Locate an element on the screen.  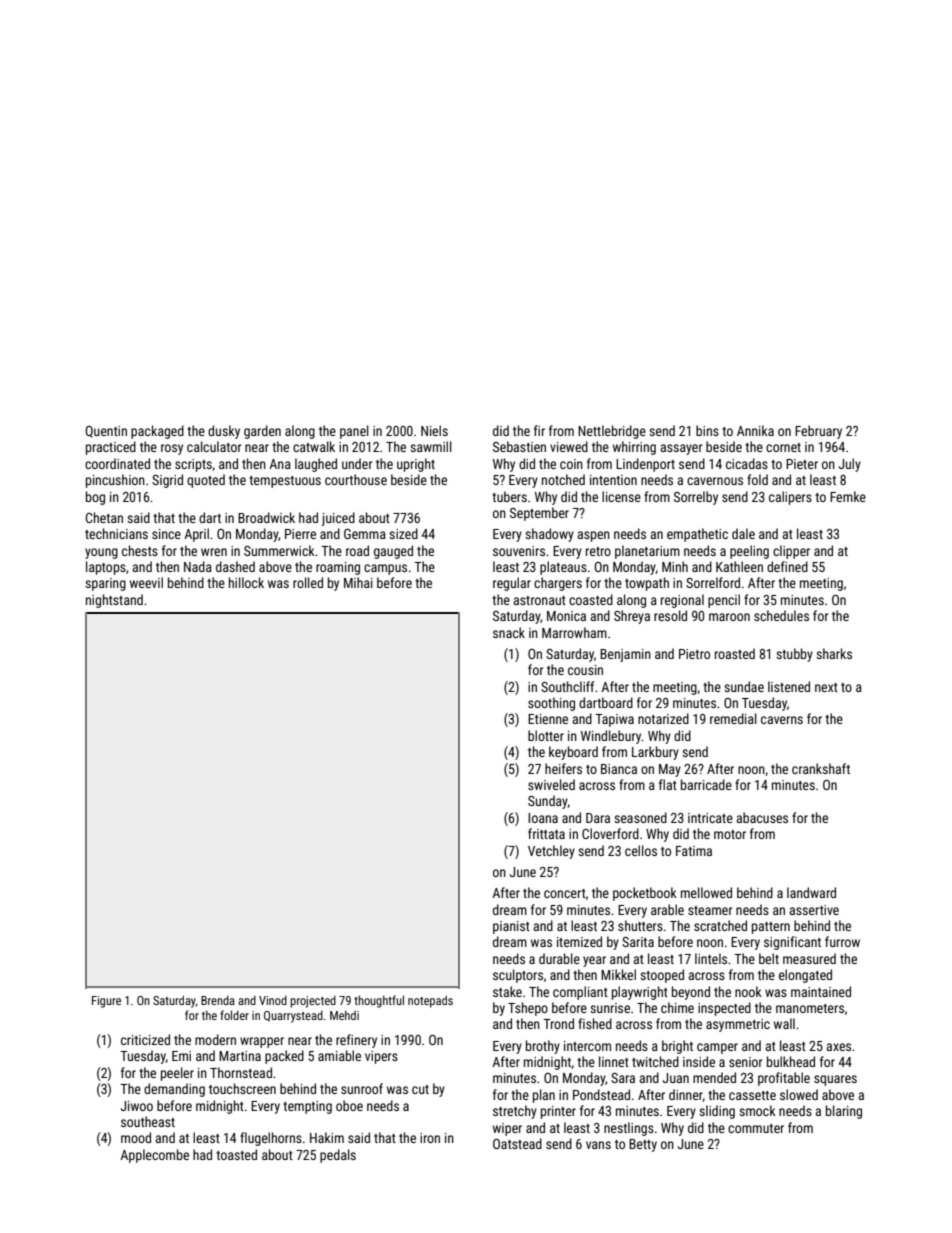
regular is located at coordinates (512, 584).
